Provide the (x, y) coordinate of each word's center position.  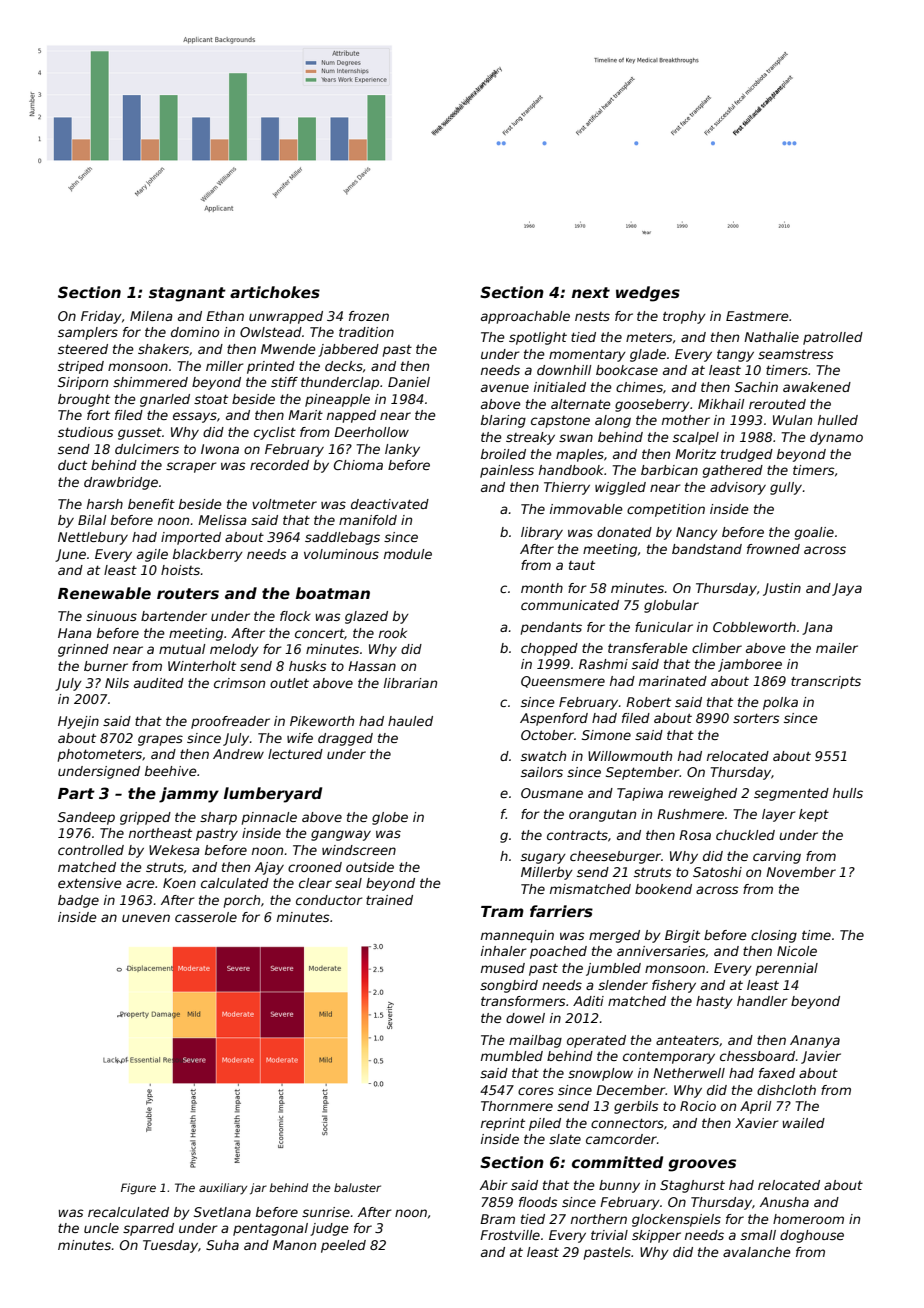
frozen (369, 316)
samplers (88, 333)
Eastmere (757, 316)
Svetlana (222, 1212)
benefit (151, 504)
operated (596, 1041)
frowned (773, 549)
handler (762, 1001)
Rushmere (690, 814)
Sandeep (86, 818)
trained (389, 900)
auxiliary (223, 1189)
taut (582, 565)
